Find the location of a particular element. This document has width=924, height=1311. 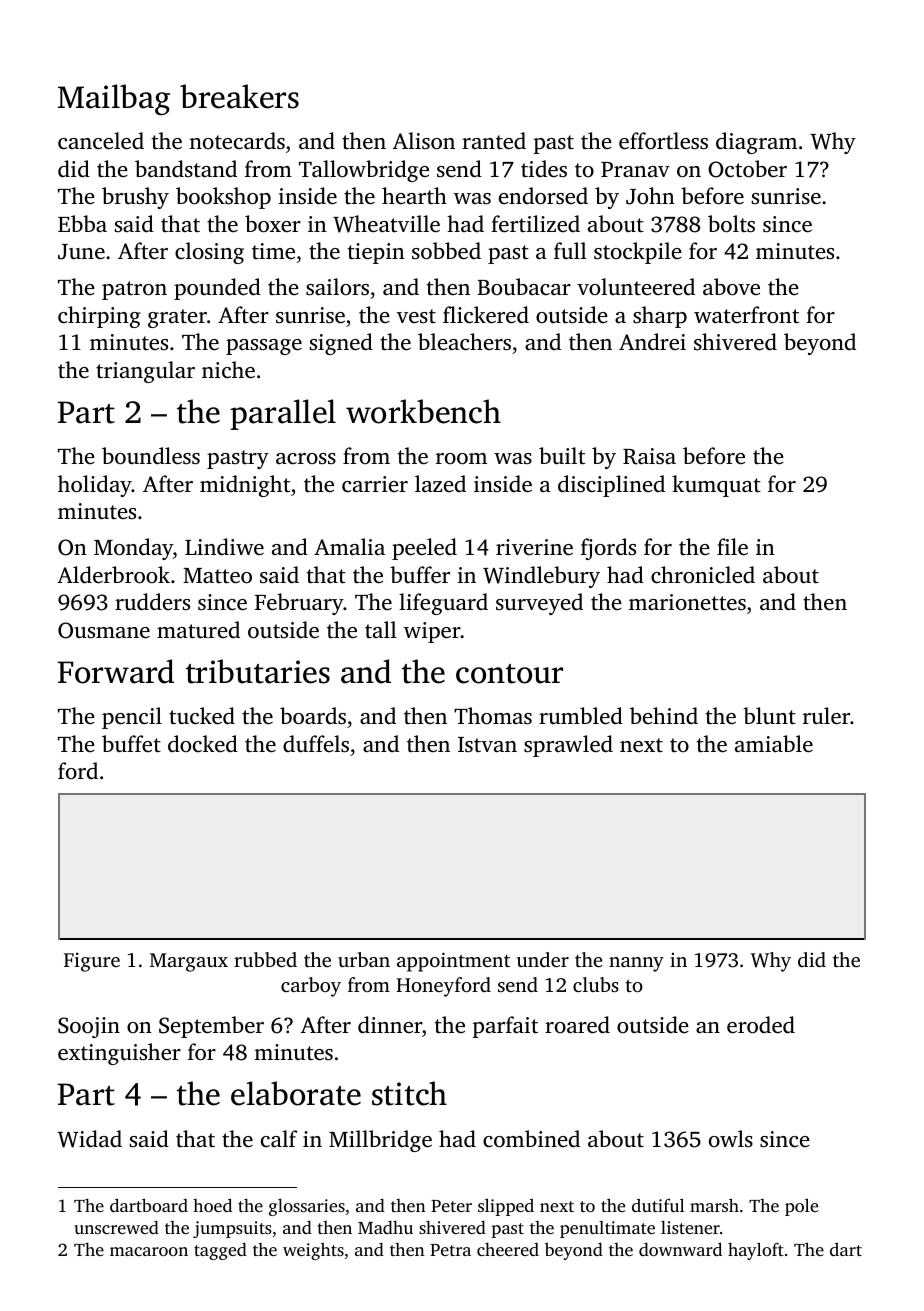

dutiful is located at coordinates (658, 1205).
